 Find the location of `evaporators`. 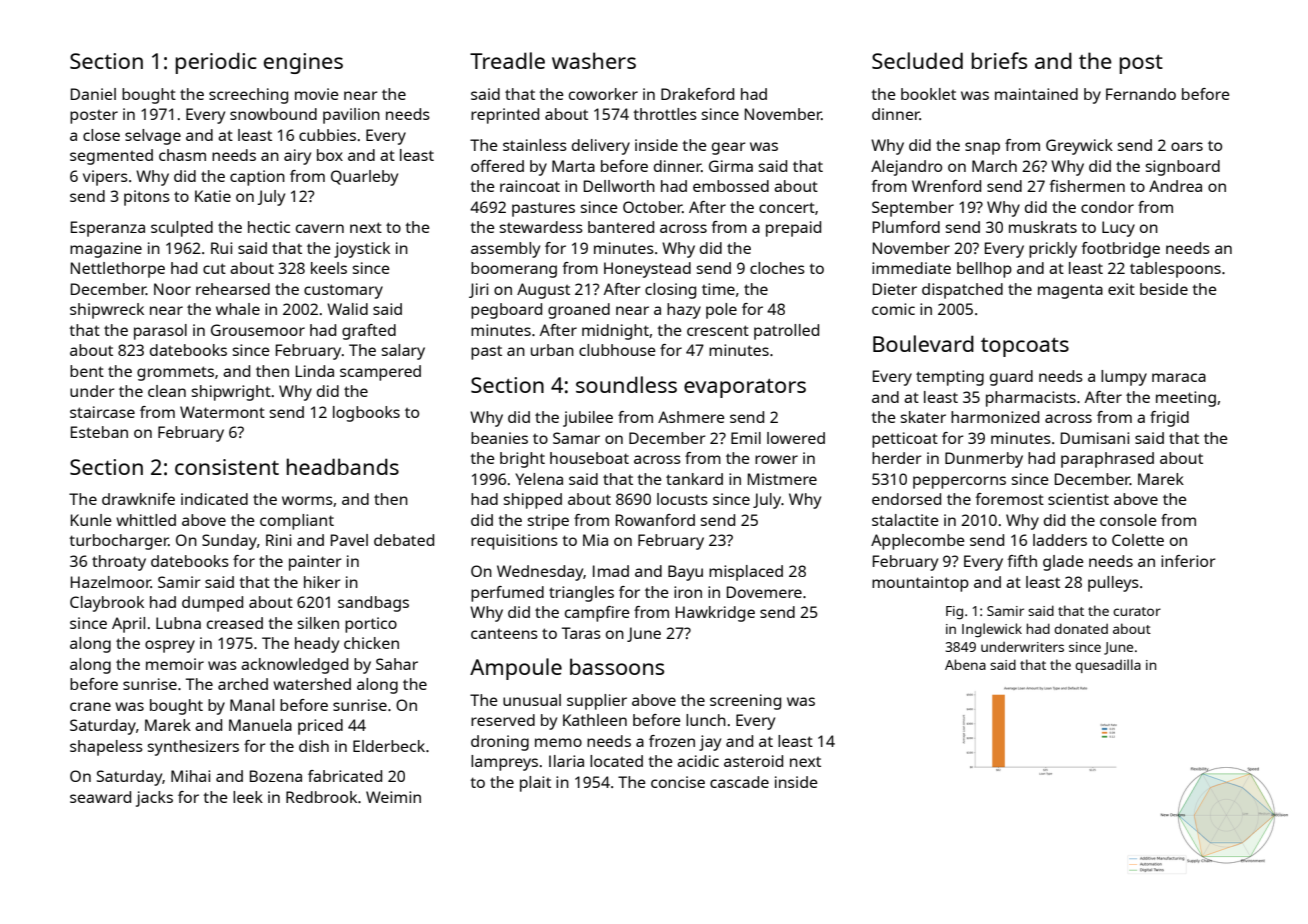

evaporators is located at coordinates (745, 388).
